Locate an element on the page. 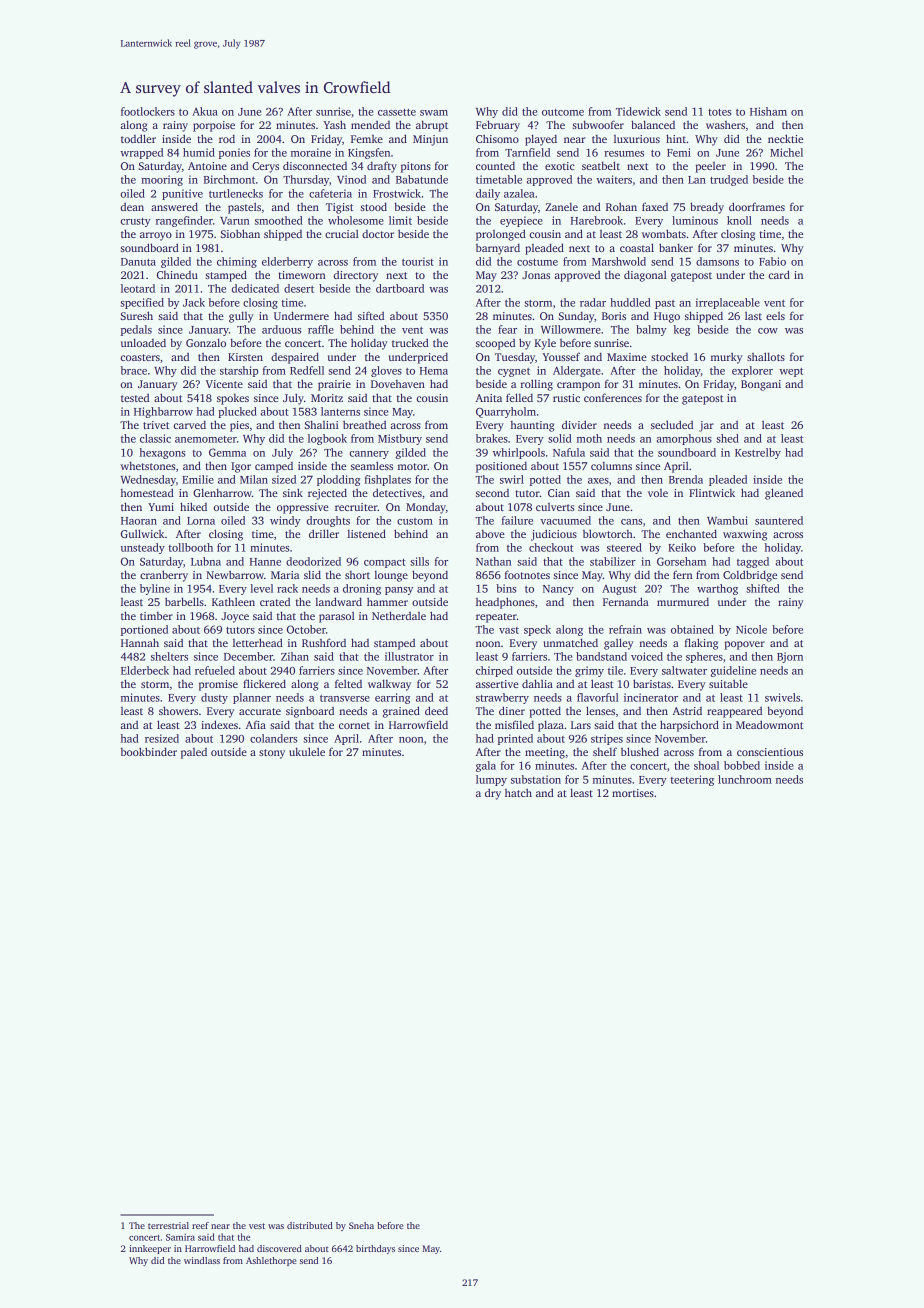 This image has width=924, height=1308. totes is located at coordinates (719, 112).
